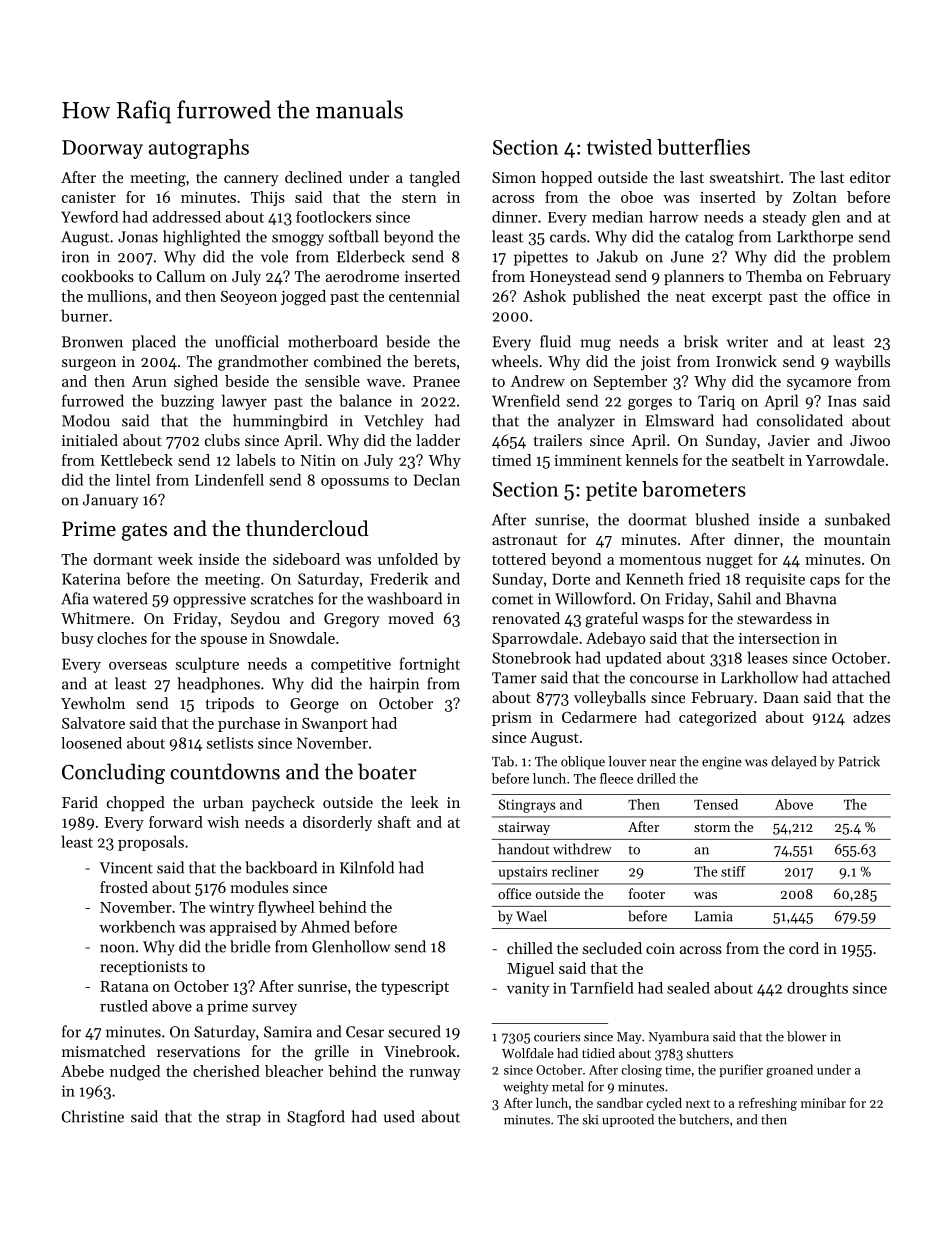 The width and height of the screenshot is (952, 1233). What do you see at coordinates (419, 198) in the screenshot?
I see `stern` at bounding box center [419, 198].
